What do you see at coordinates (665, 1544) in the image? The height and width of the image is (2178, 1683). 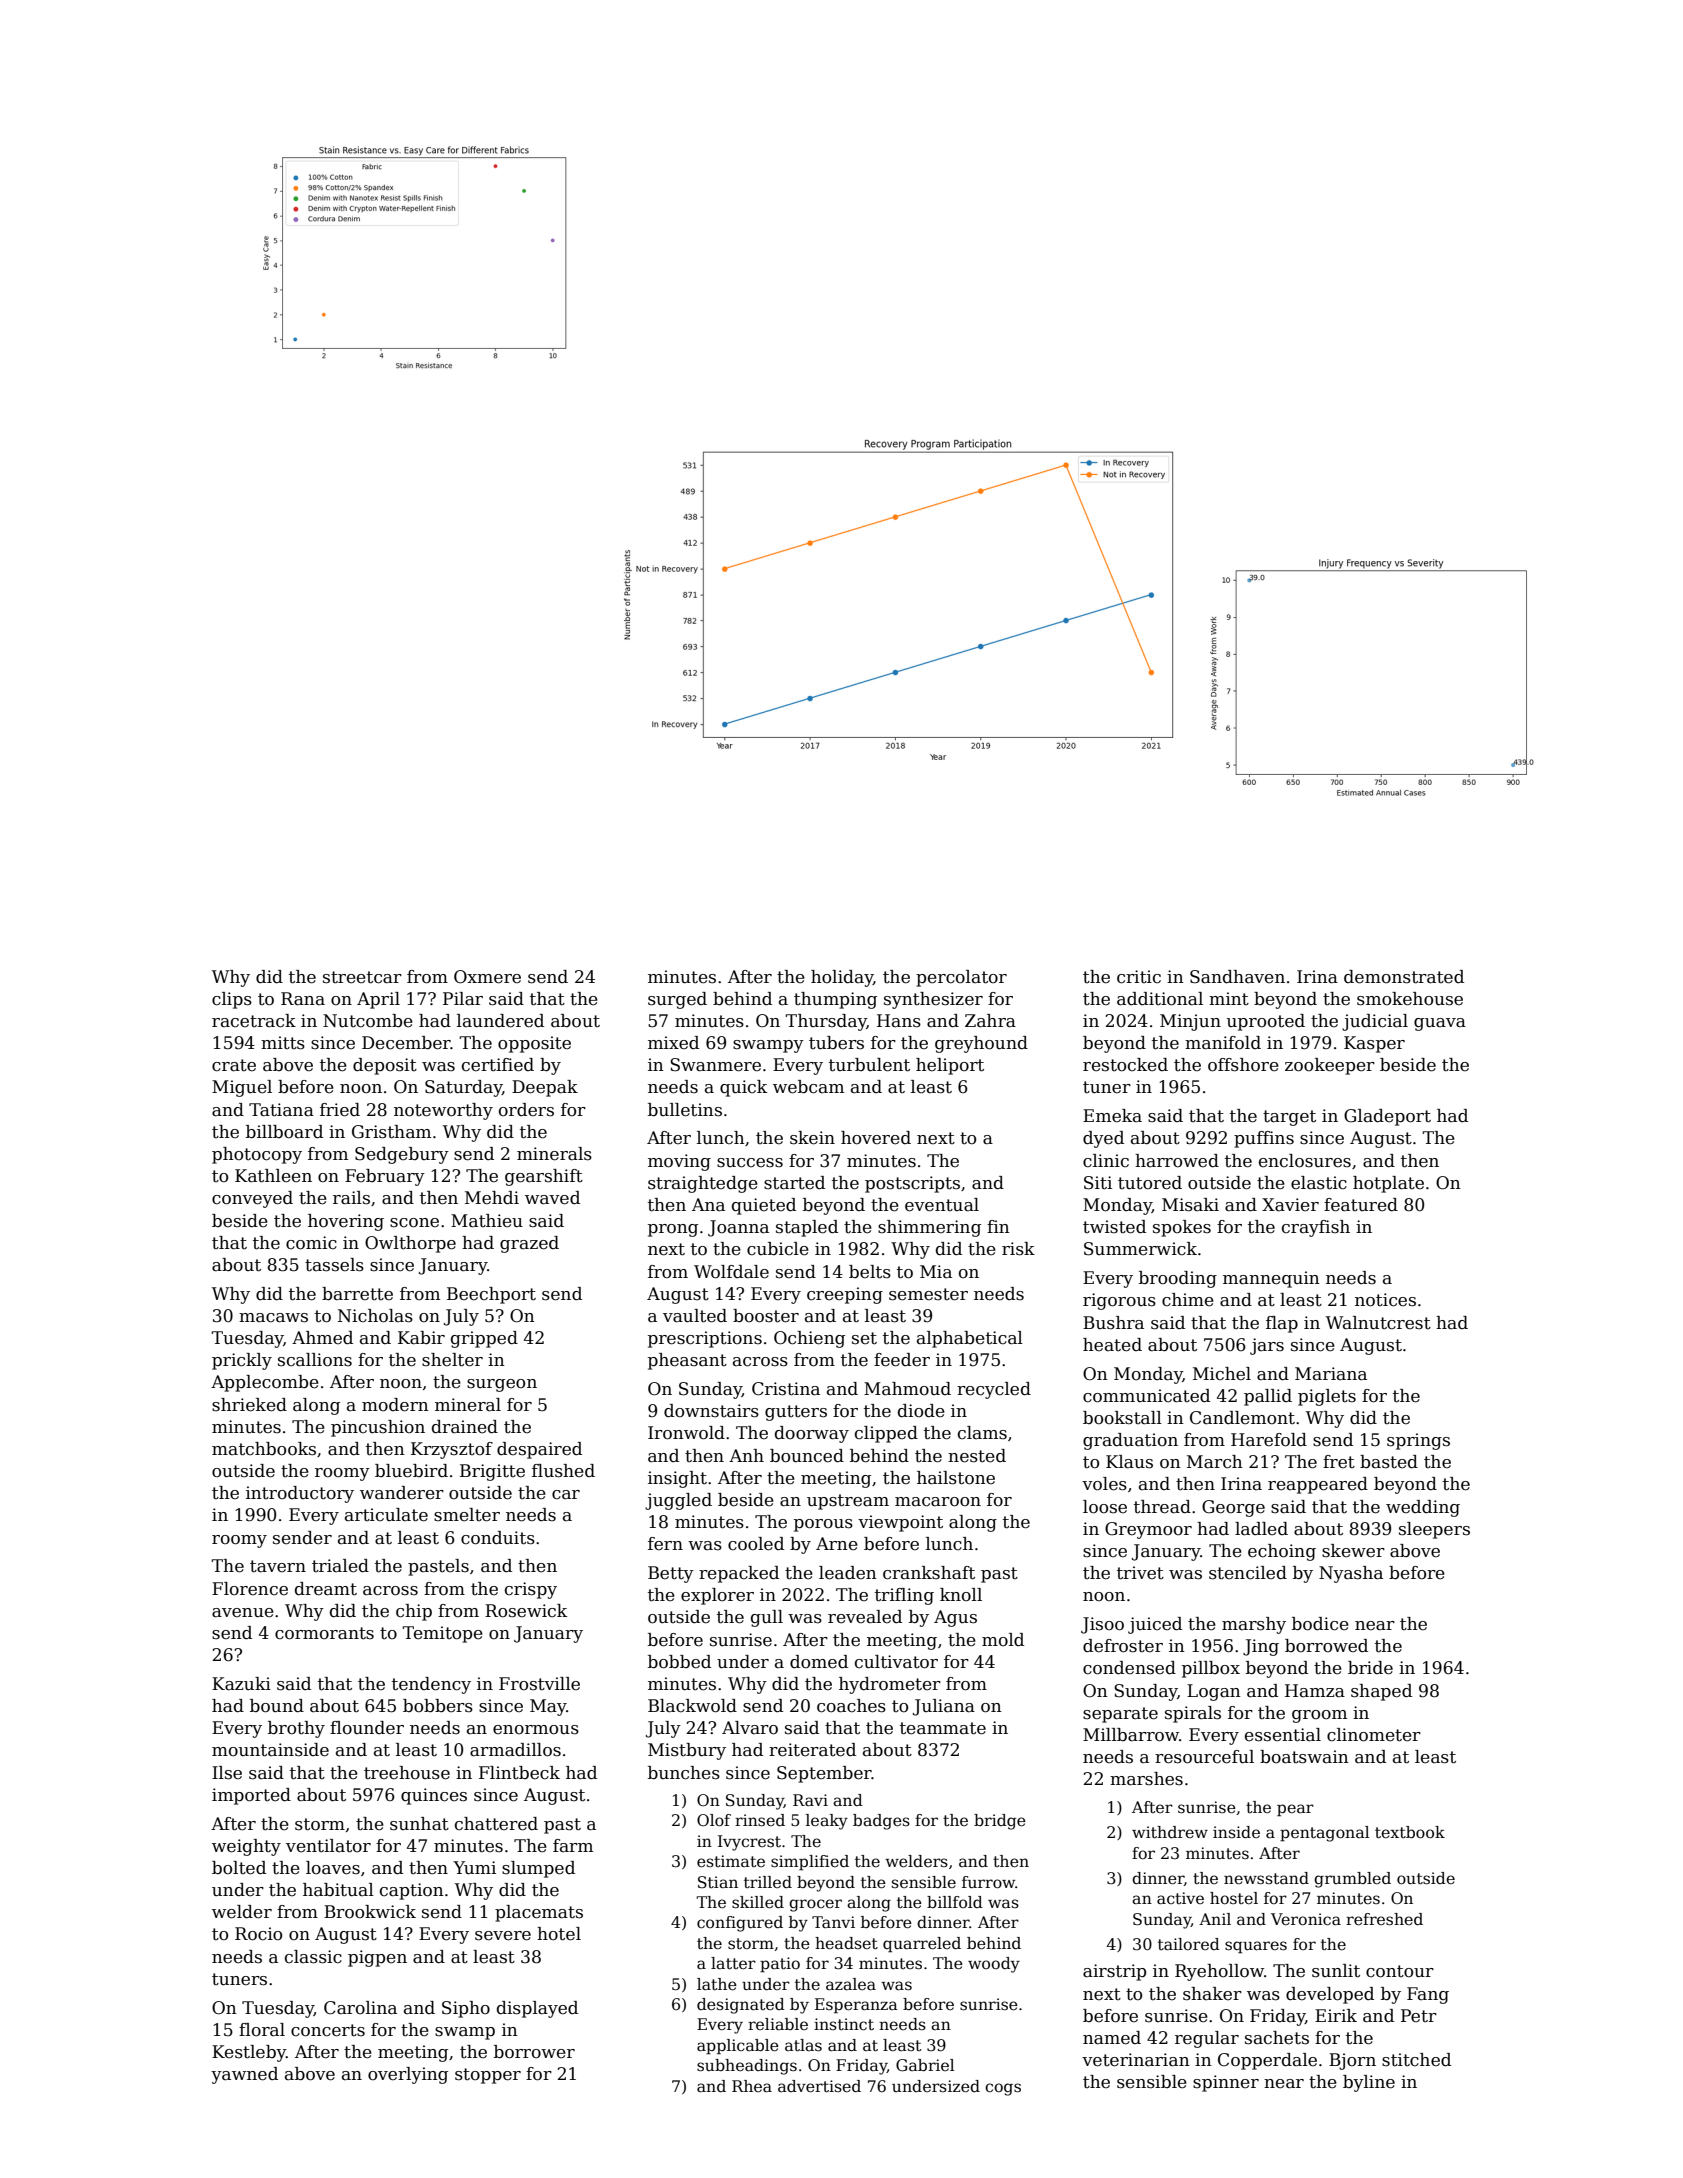 I see `fern` at bounding box center [665, 1544].
